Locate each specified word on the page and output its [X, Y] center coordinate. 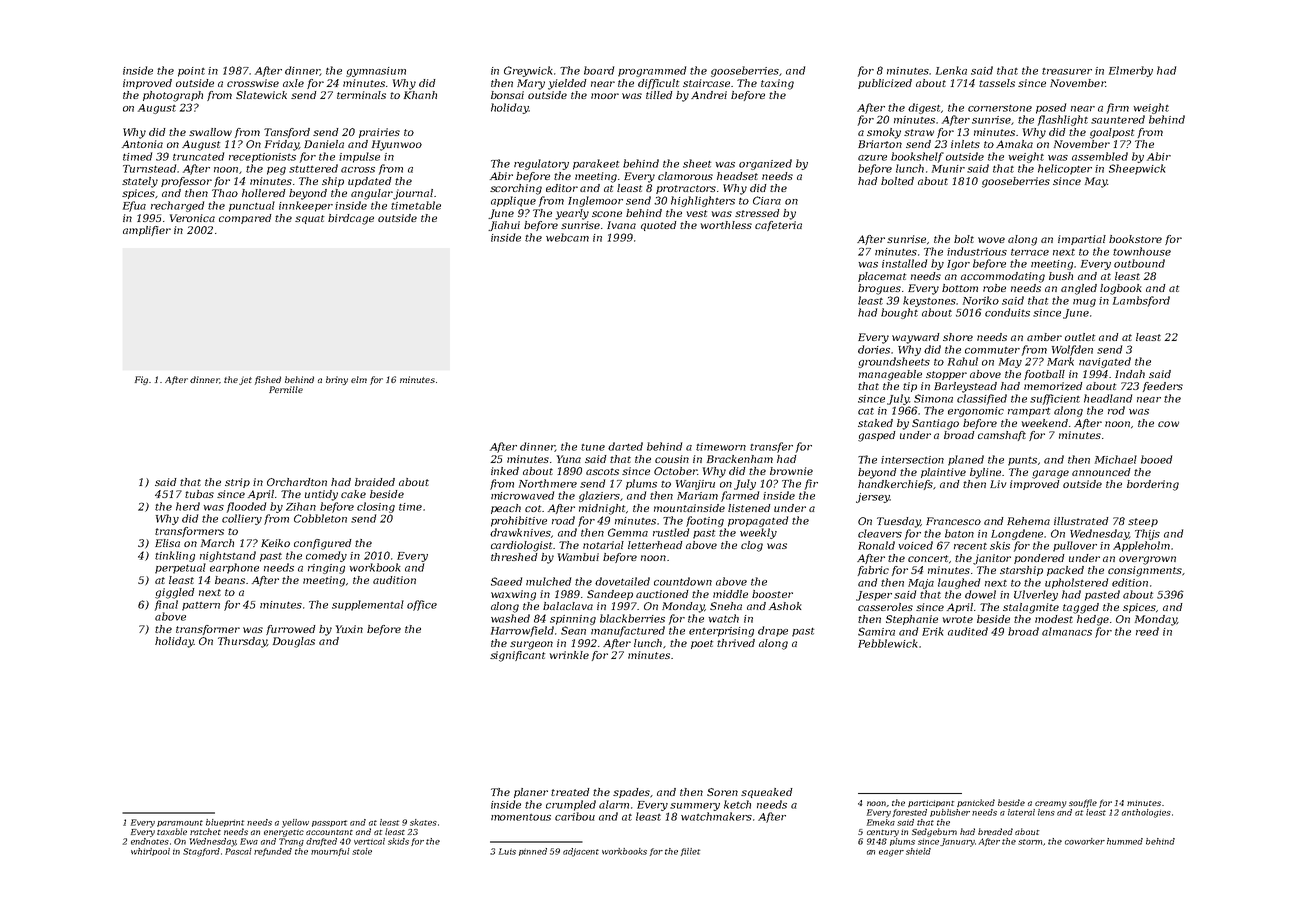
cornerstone [1000, 108]
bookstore [1135, 239]
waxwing [513, 595]
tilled [659, 95]
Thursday [242, 642]
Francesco [953, 521]
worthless [726, 225]
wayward [916, 338]
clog [752, 546]
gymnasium [376, 72]
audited [968, 631]
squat [309, 219]
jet [245, 380]
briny [337, 380]
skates [423, 822]
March [217, 543]
